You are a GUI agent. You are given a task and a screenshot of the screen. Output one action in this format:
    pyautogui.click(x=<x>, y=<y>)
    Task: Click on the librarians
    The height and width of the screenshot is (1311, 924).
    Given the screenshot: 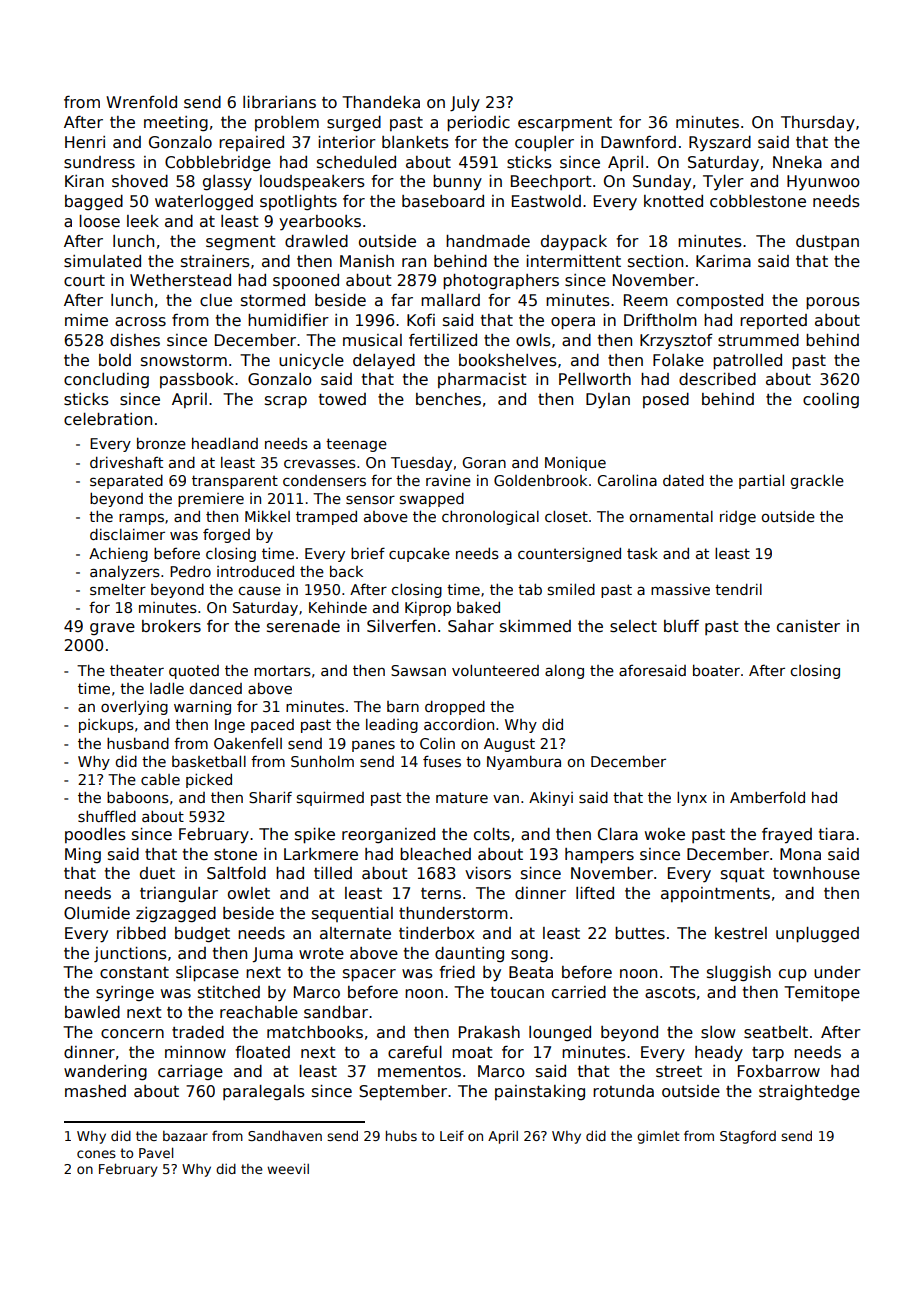 What is the action you would take?
    pyautogui.click(x=279, y=102)
